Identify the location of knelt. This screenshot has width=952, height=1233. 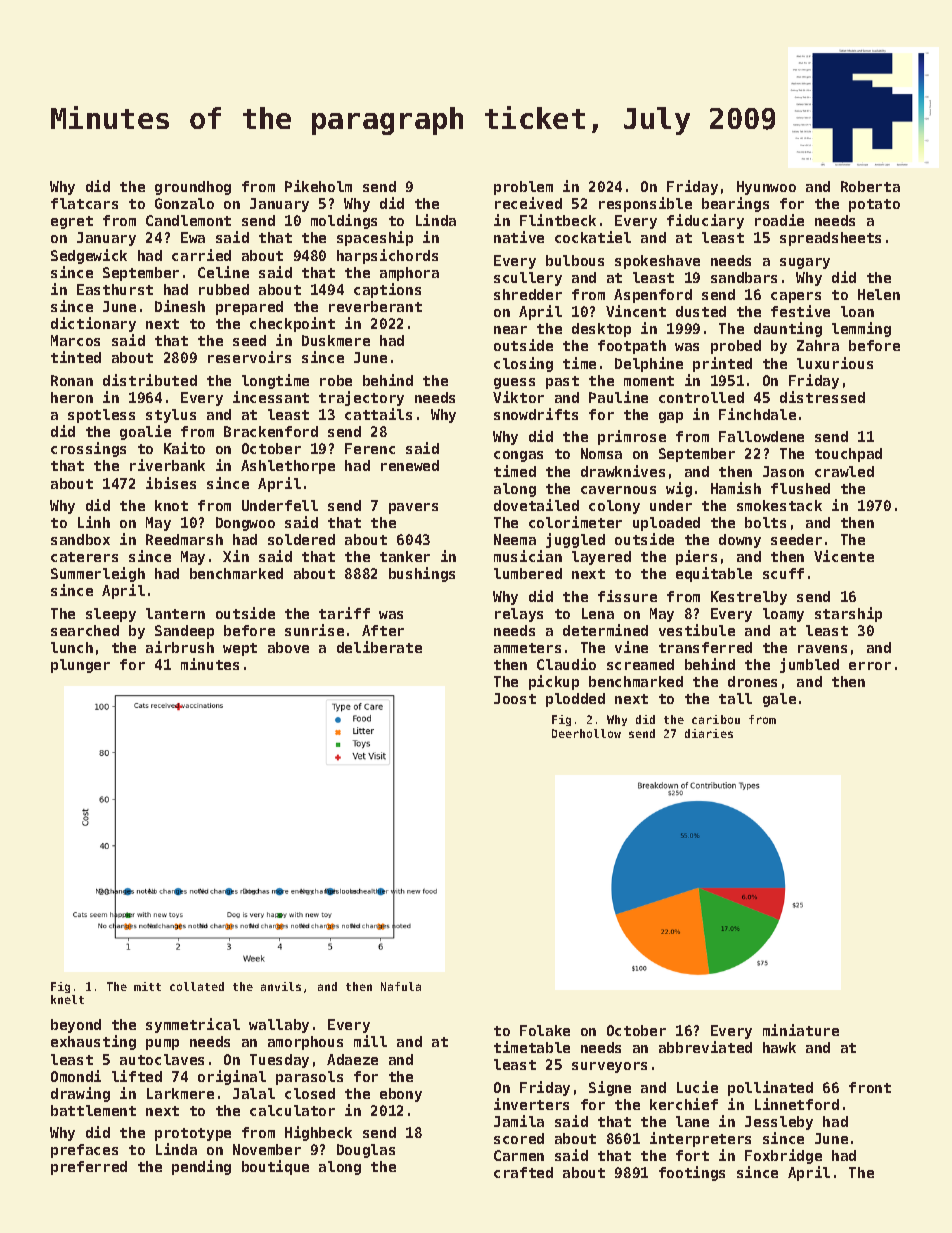
(67, 999).
